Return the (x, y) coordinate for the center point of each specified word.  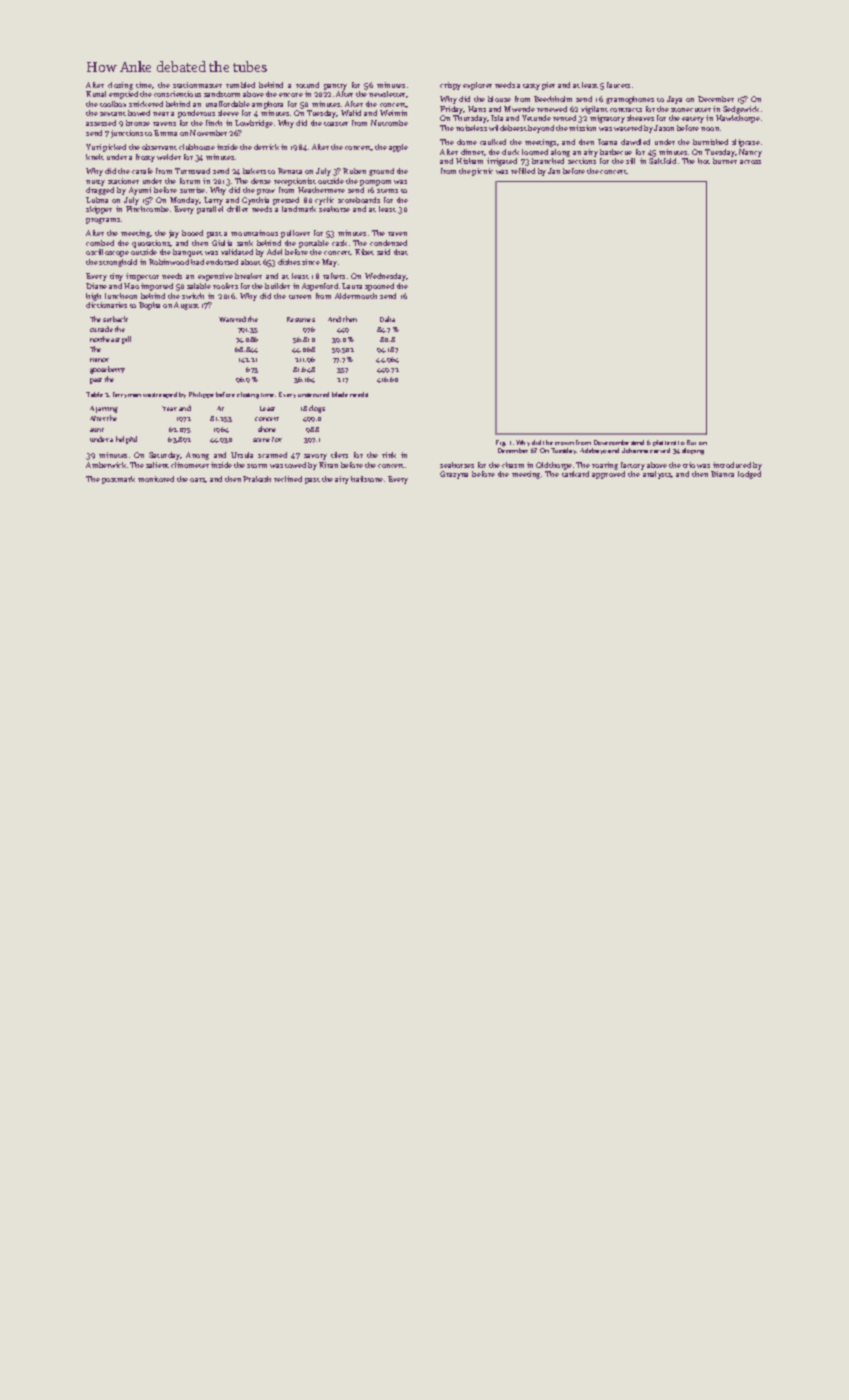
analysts (657, 475)
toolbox (113, 104)
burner (725, 161)
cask (339, 243)
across (750, 162)
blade (340, 394)
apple (398, 148)
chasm (513, 465)
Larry (213, 201)
